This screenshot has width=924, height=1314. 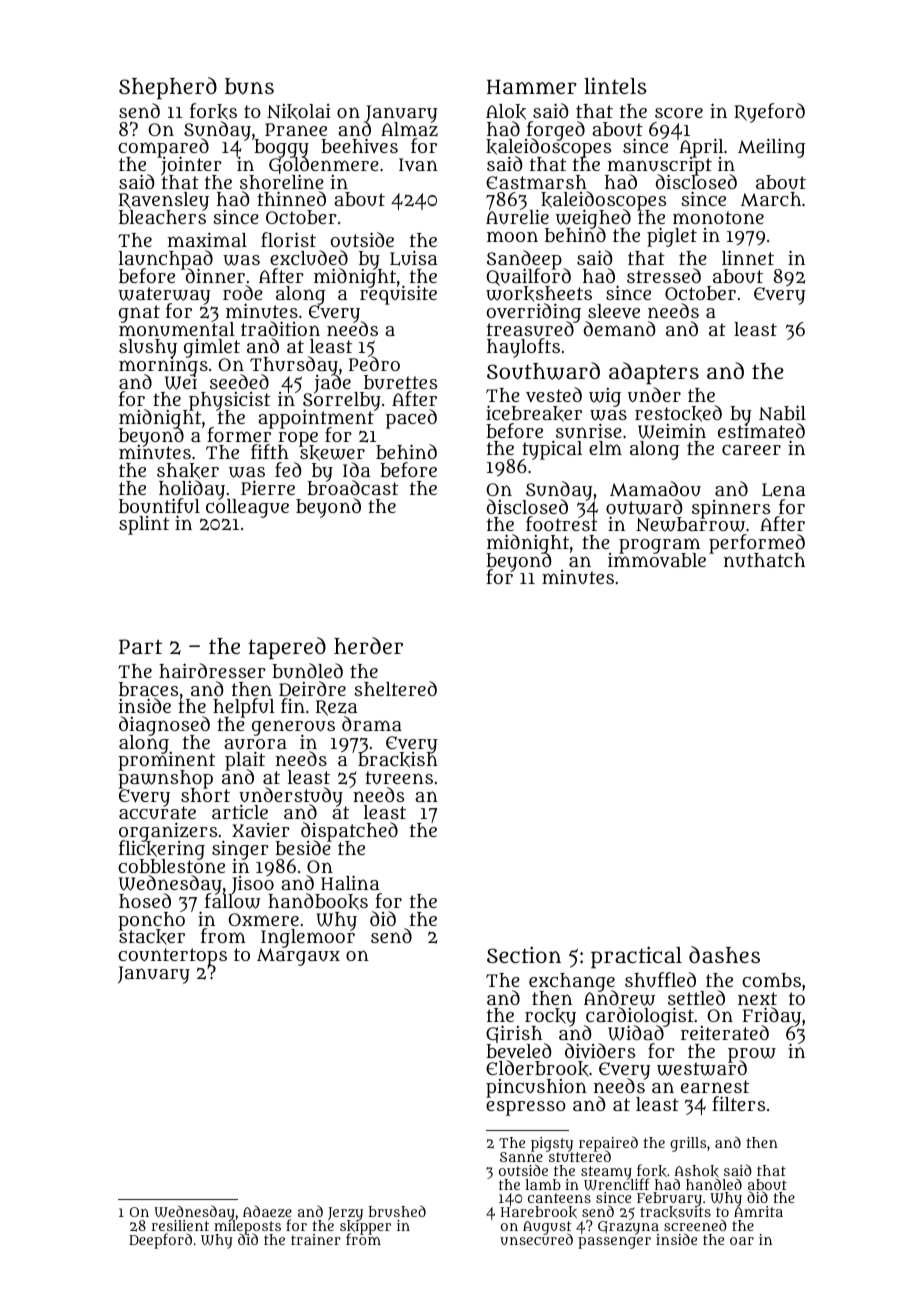 I want to click on Girish, so click(x=515, y=1034).
